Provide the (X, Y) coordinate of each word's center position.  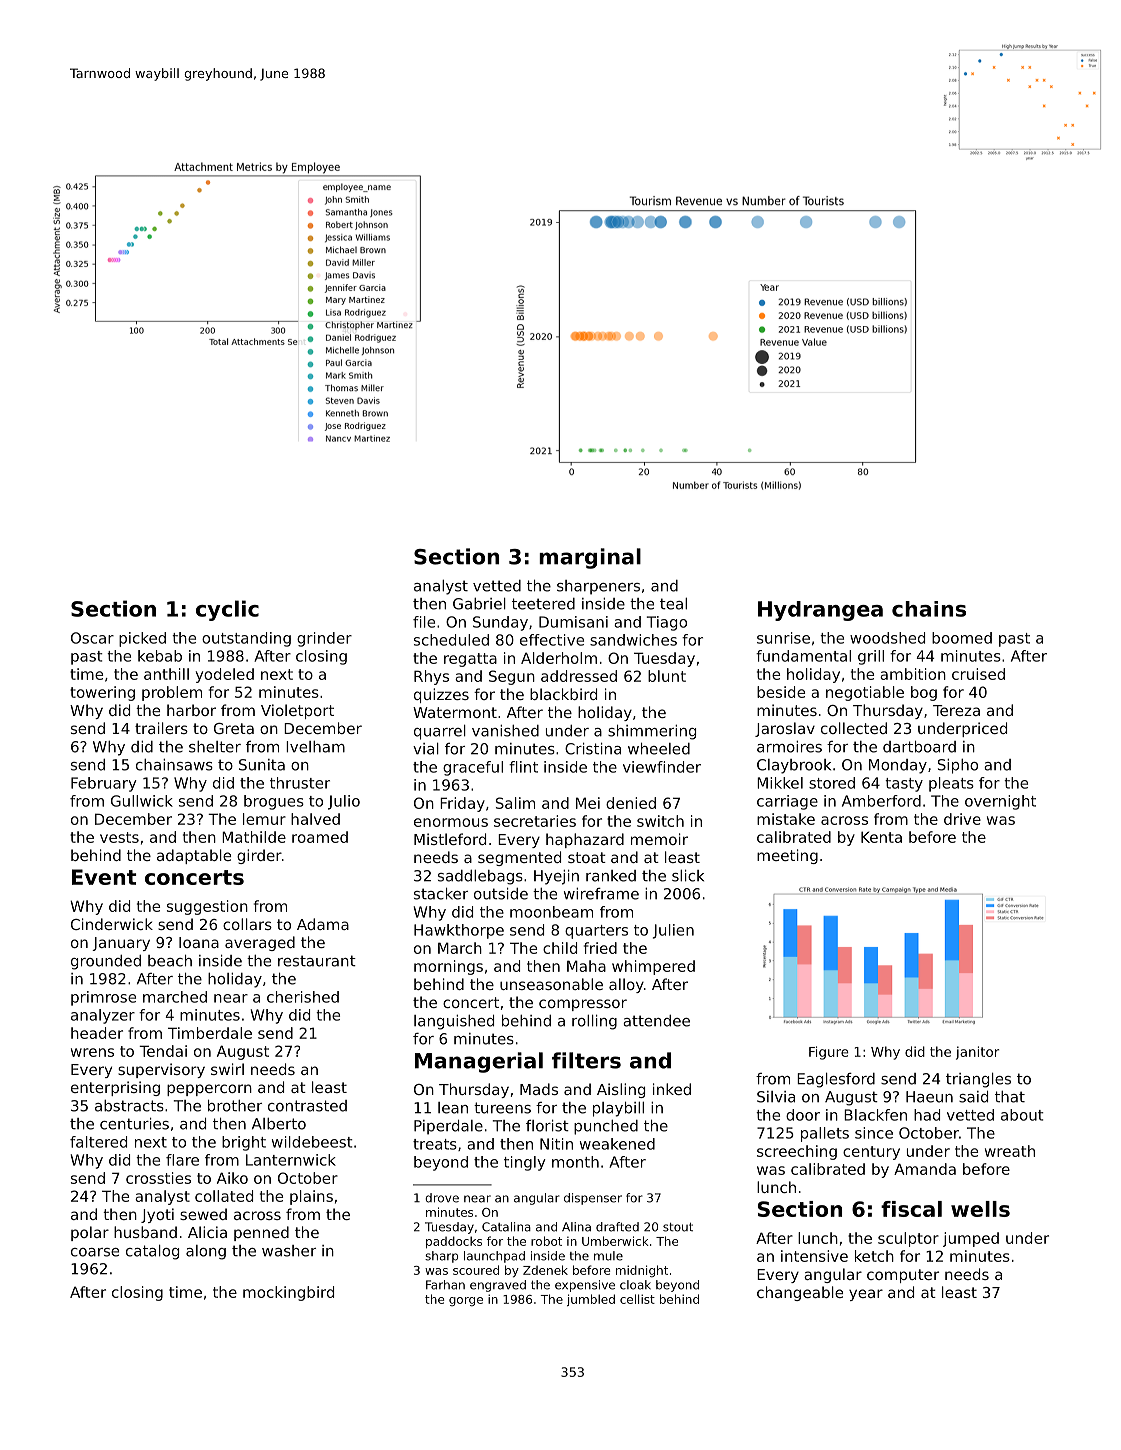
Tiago (667, 623)
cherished (303, 997)
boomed (962, 638)
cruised (978, 674)
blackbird (563, 694)
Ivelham (315, 747)
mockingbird (288, 1293)
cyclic (227, 610)
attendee (656, 1021)
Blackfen (875, 1115)
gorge (466, 1301)
